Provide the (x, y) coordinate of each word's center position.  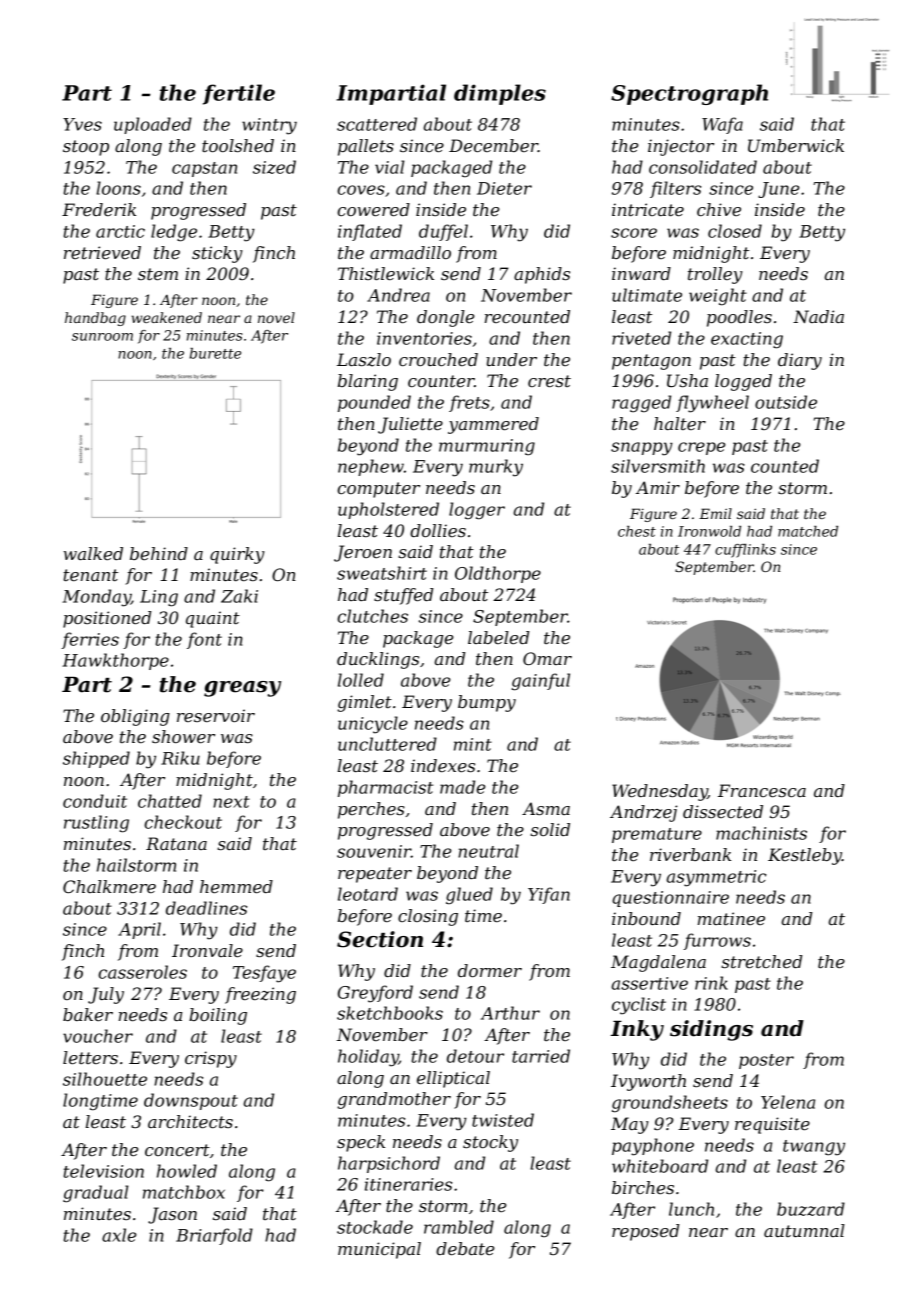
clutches (372, 616)
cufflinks (745, 551)
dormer (490, 970)
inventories (424, 338)
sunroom (102, 337)
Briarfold (214, 1236)
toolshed (238, 145)
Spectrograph (689, 94)
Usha (687, 380)
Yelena (788, 1102)
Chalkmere (109, 886)
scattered (377, 124)
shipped (96, 759)
